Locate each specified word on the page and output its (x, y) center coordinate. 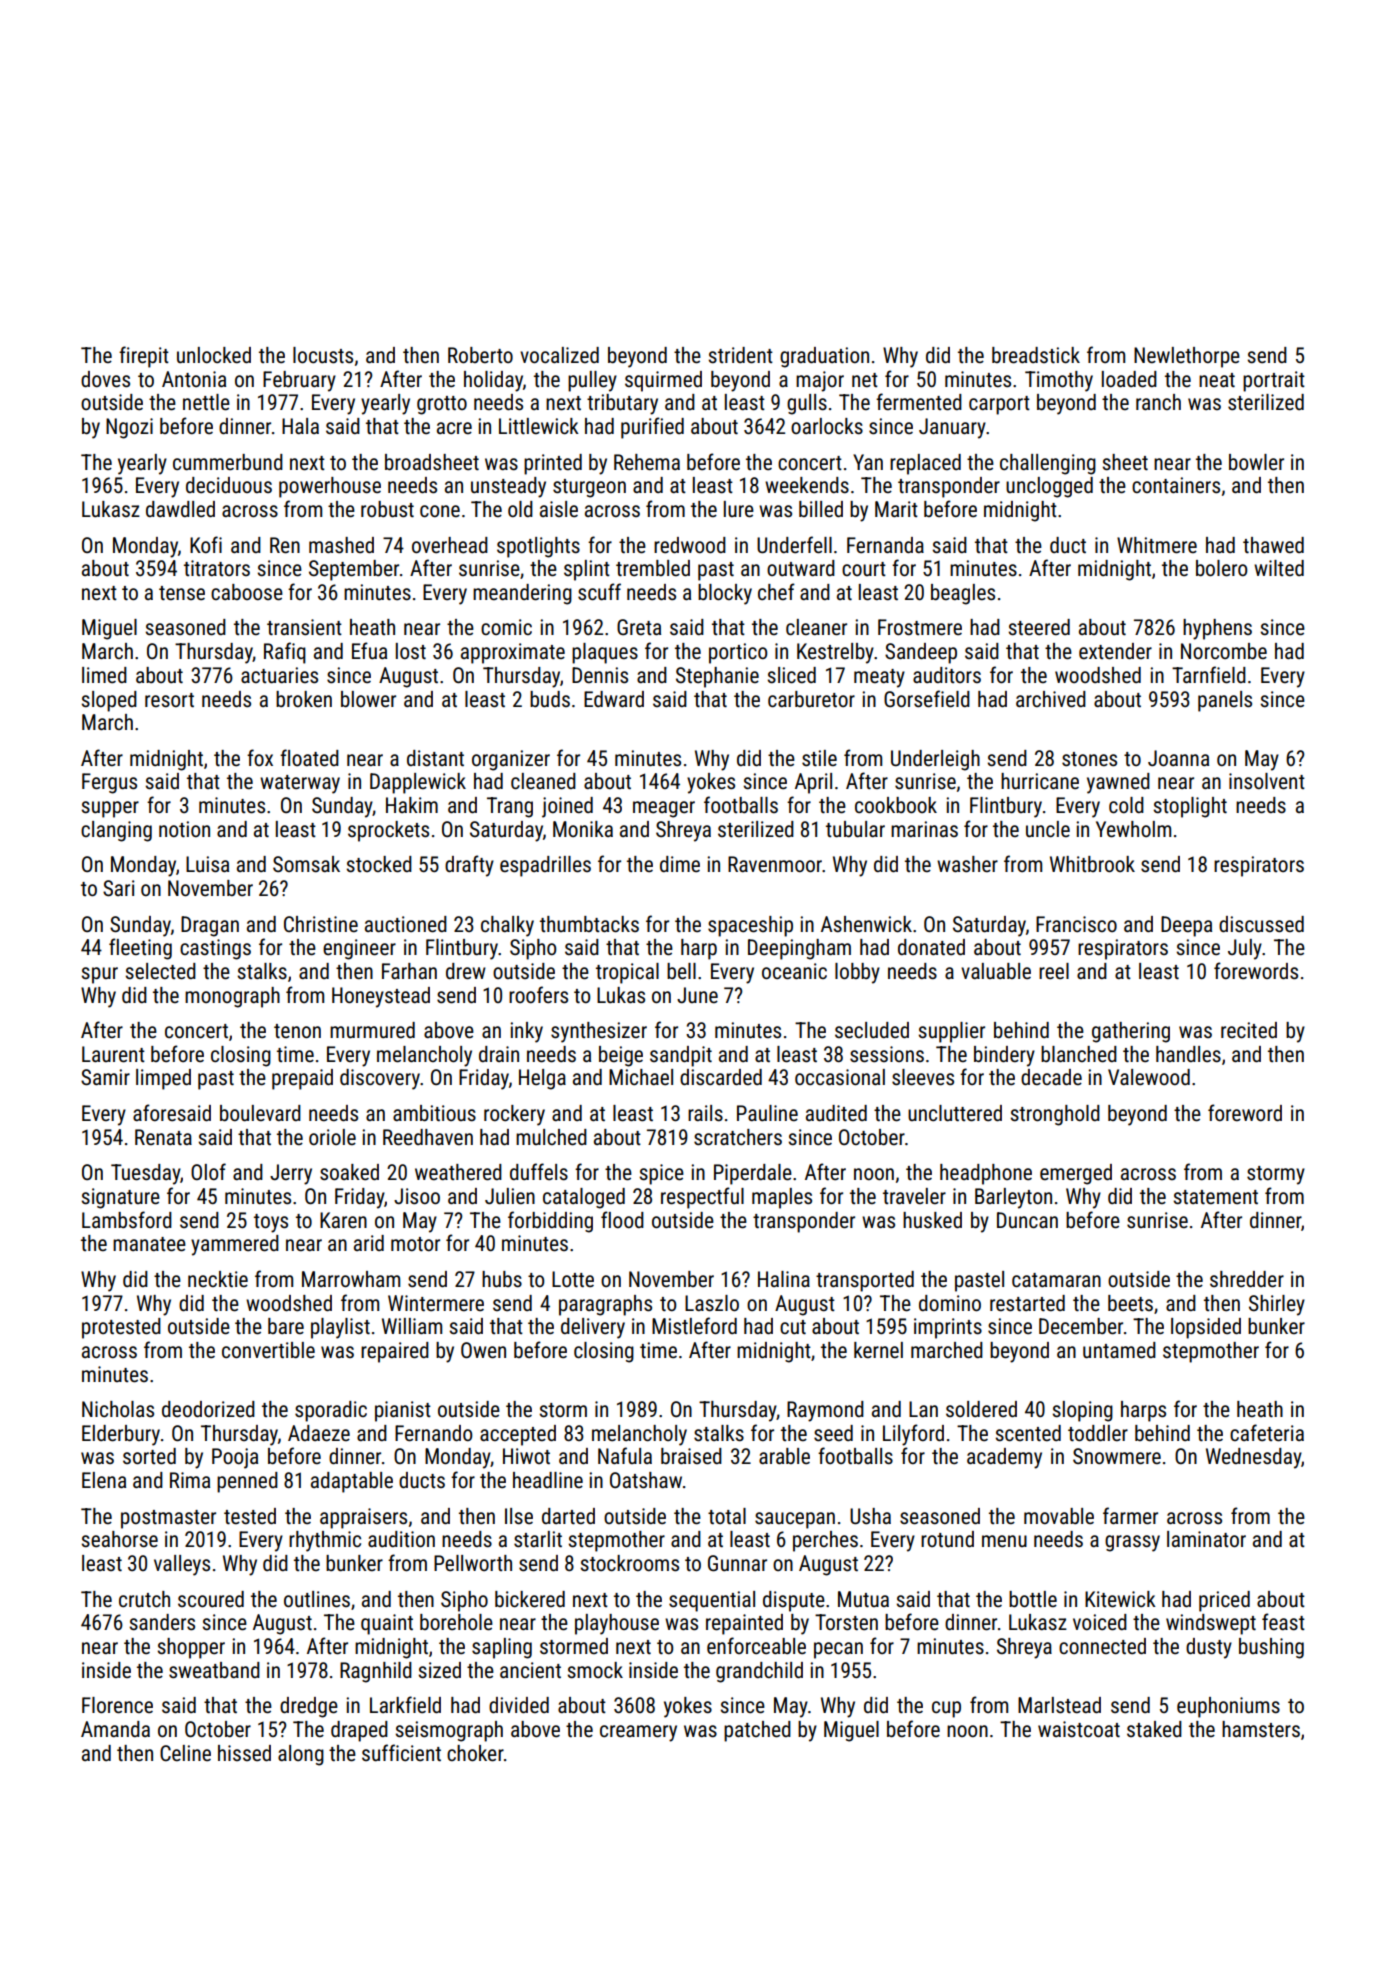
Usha (870, 1516)
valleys (182, 1565)
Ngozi (129, 428)
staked (1154, 1729)
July (1245, 949)
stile (819, 758)
